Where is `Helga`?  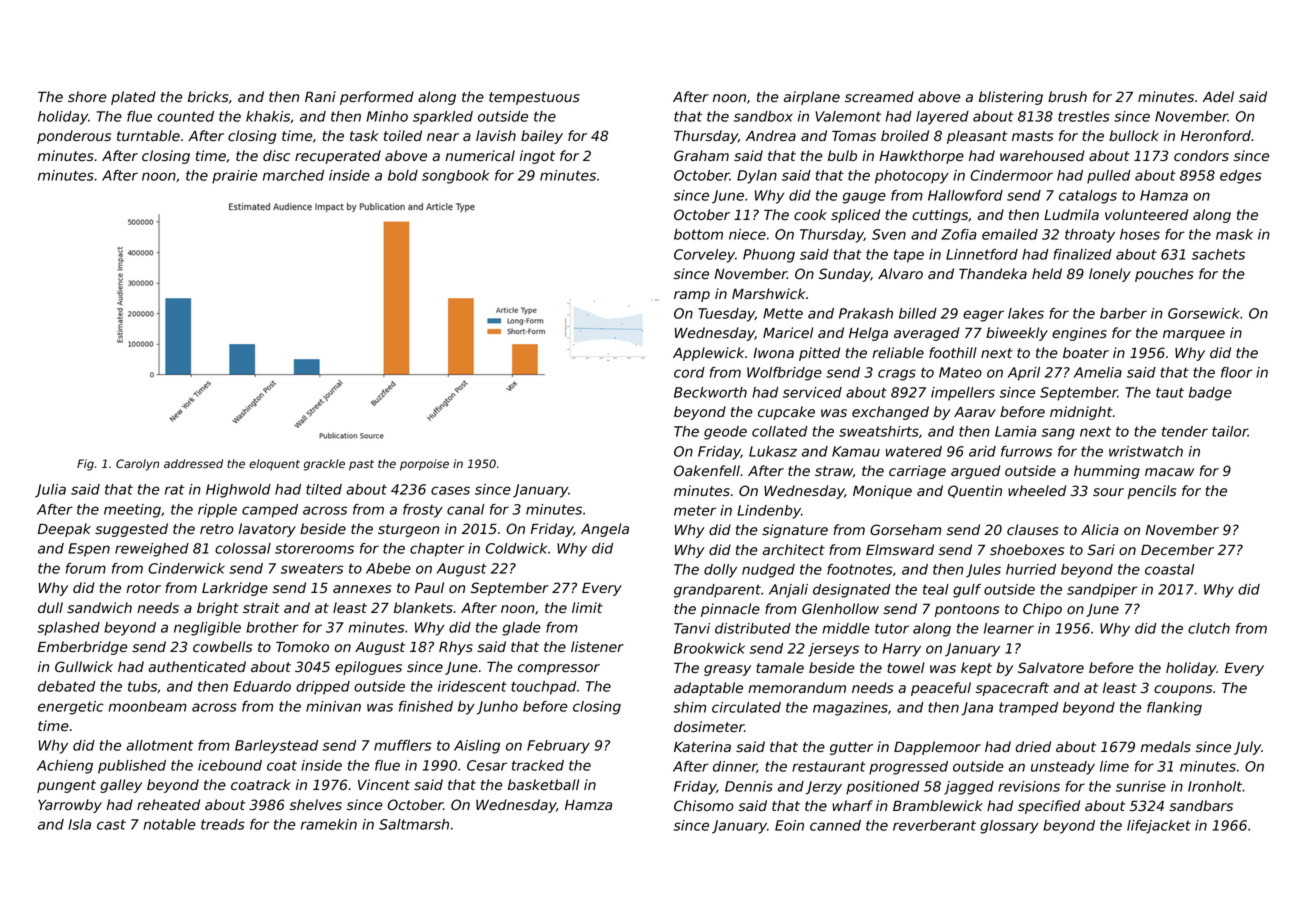 Helga is located at coordinates (868, 334).
